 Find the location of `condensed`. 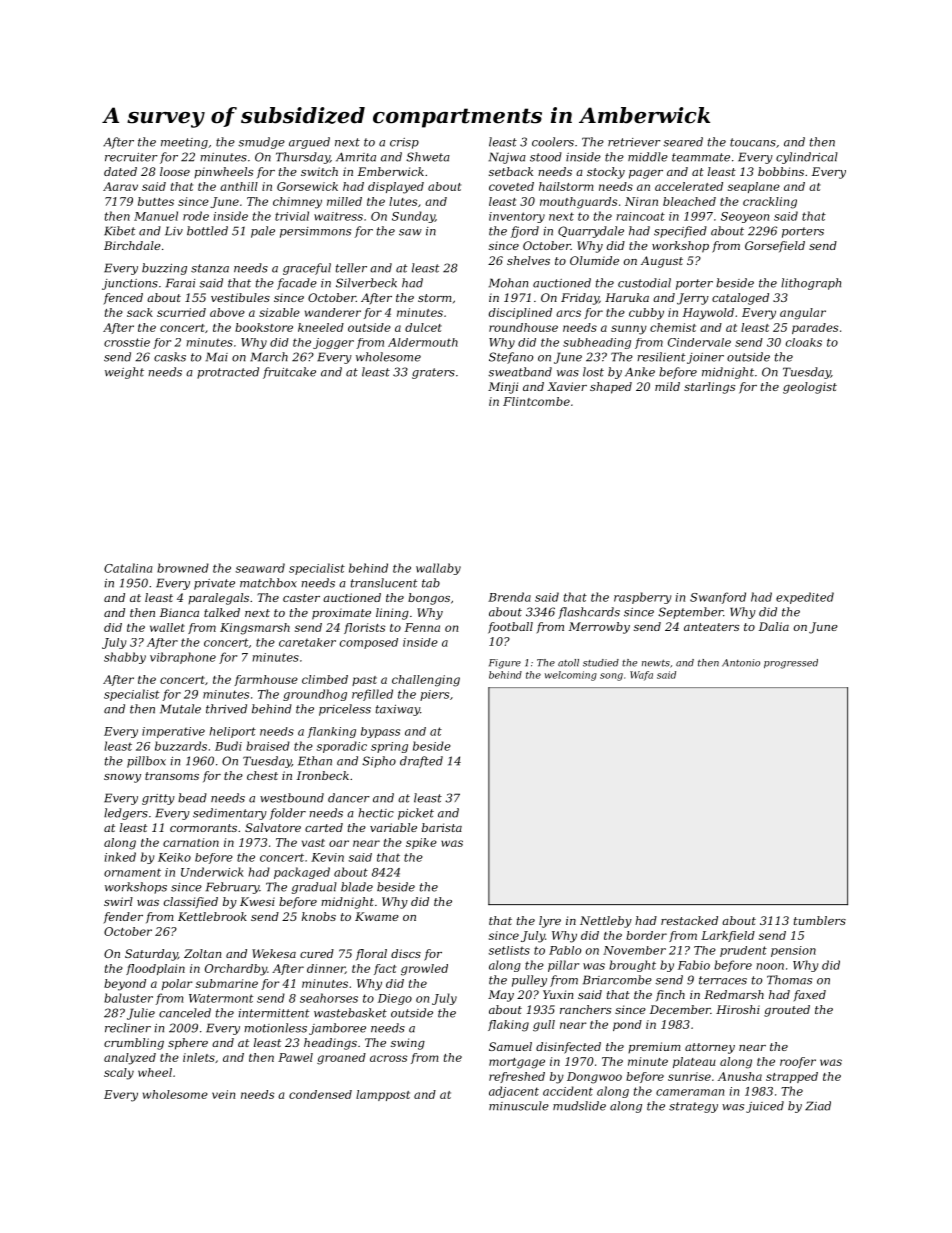

condensed is located at coordinates (320, 1094).
